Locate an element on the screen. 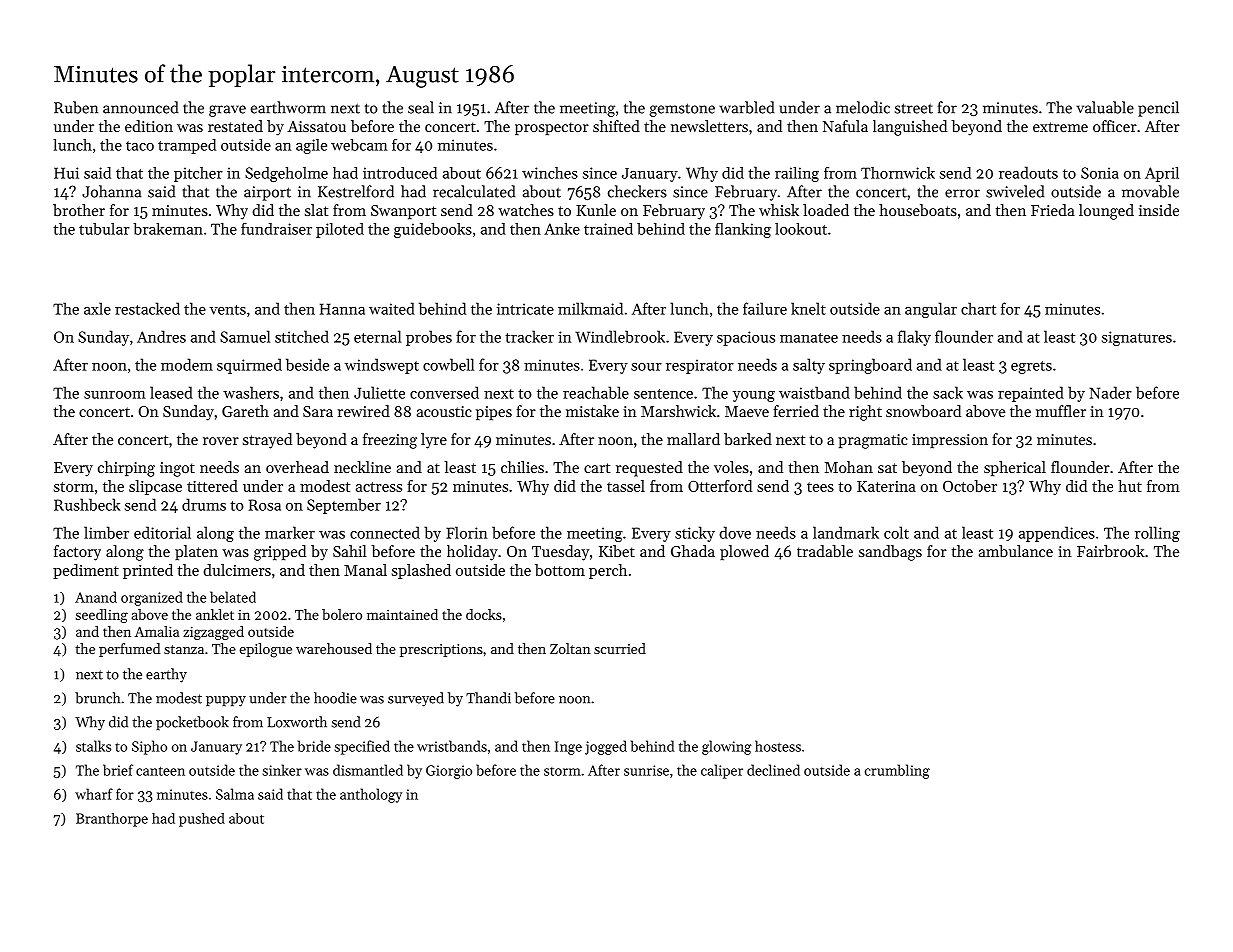 This screenshot has height=952, width=1233. grave is located at coordinates (227, 111).
